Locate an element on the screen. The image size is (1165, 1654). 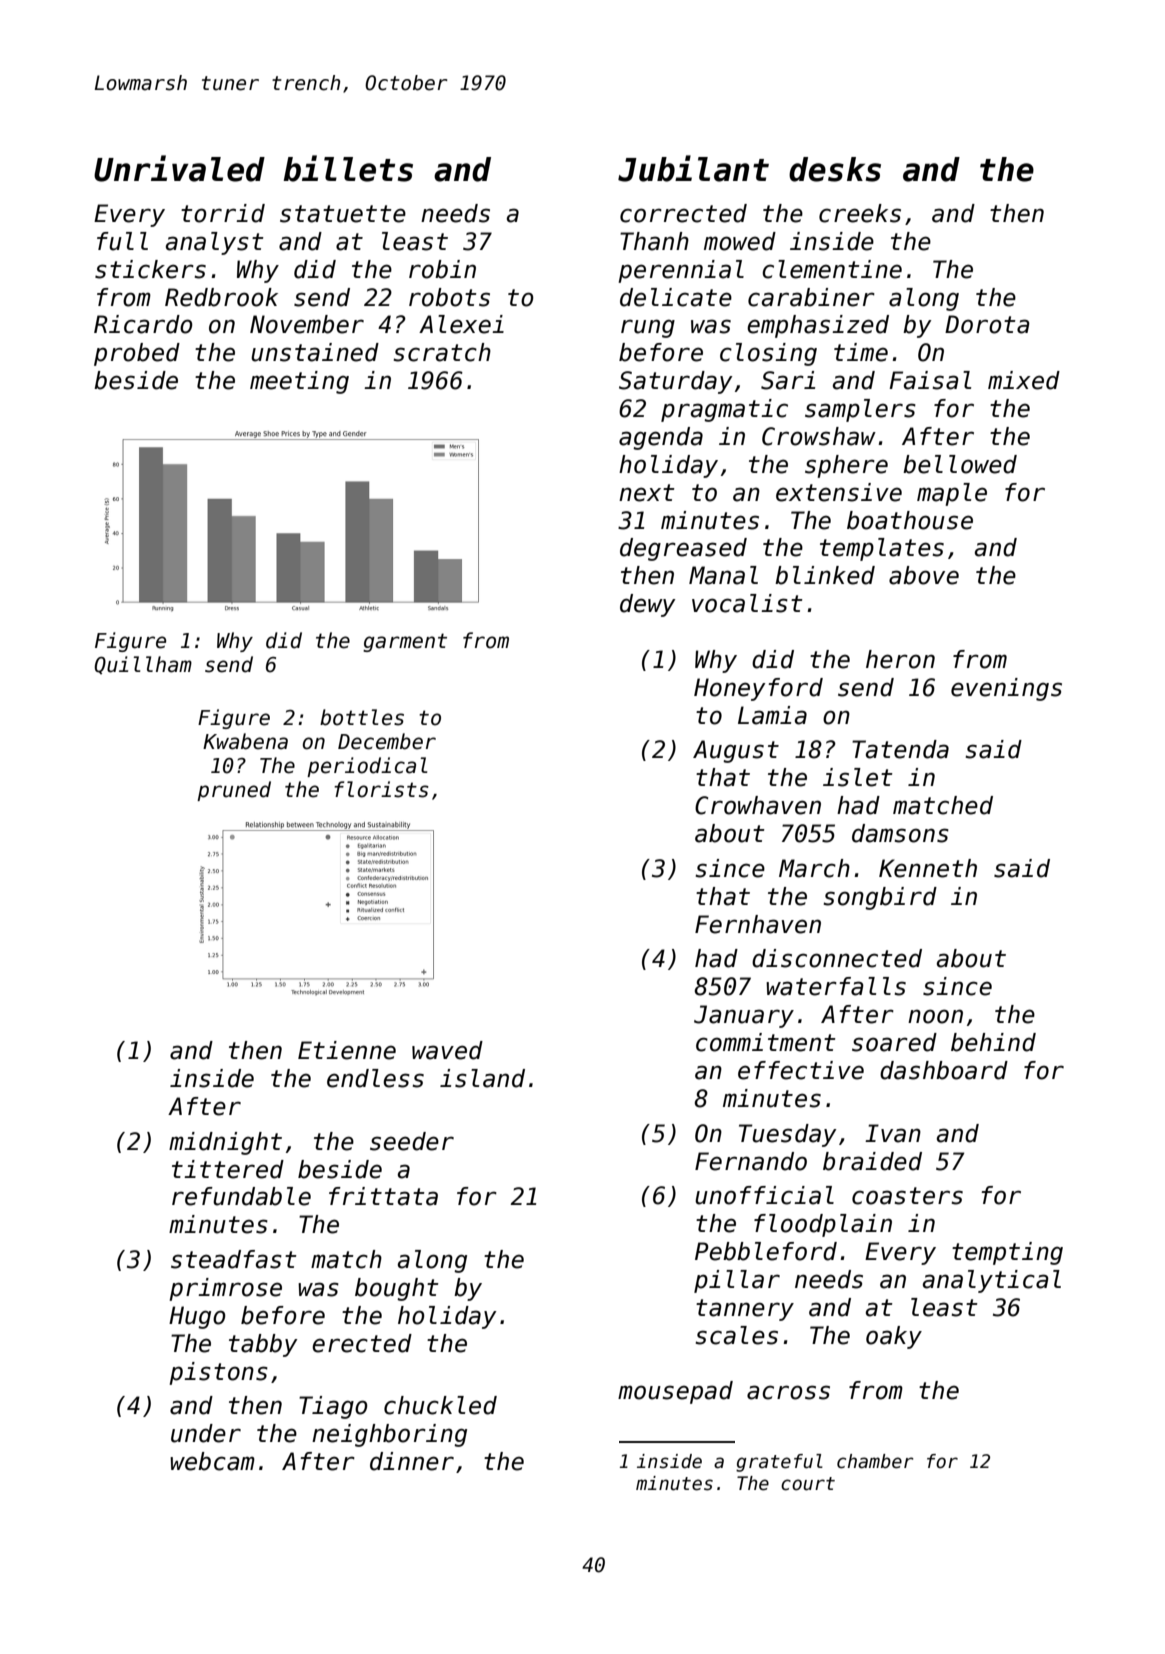
Thanh is located at coordinates (654, 241).
